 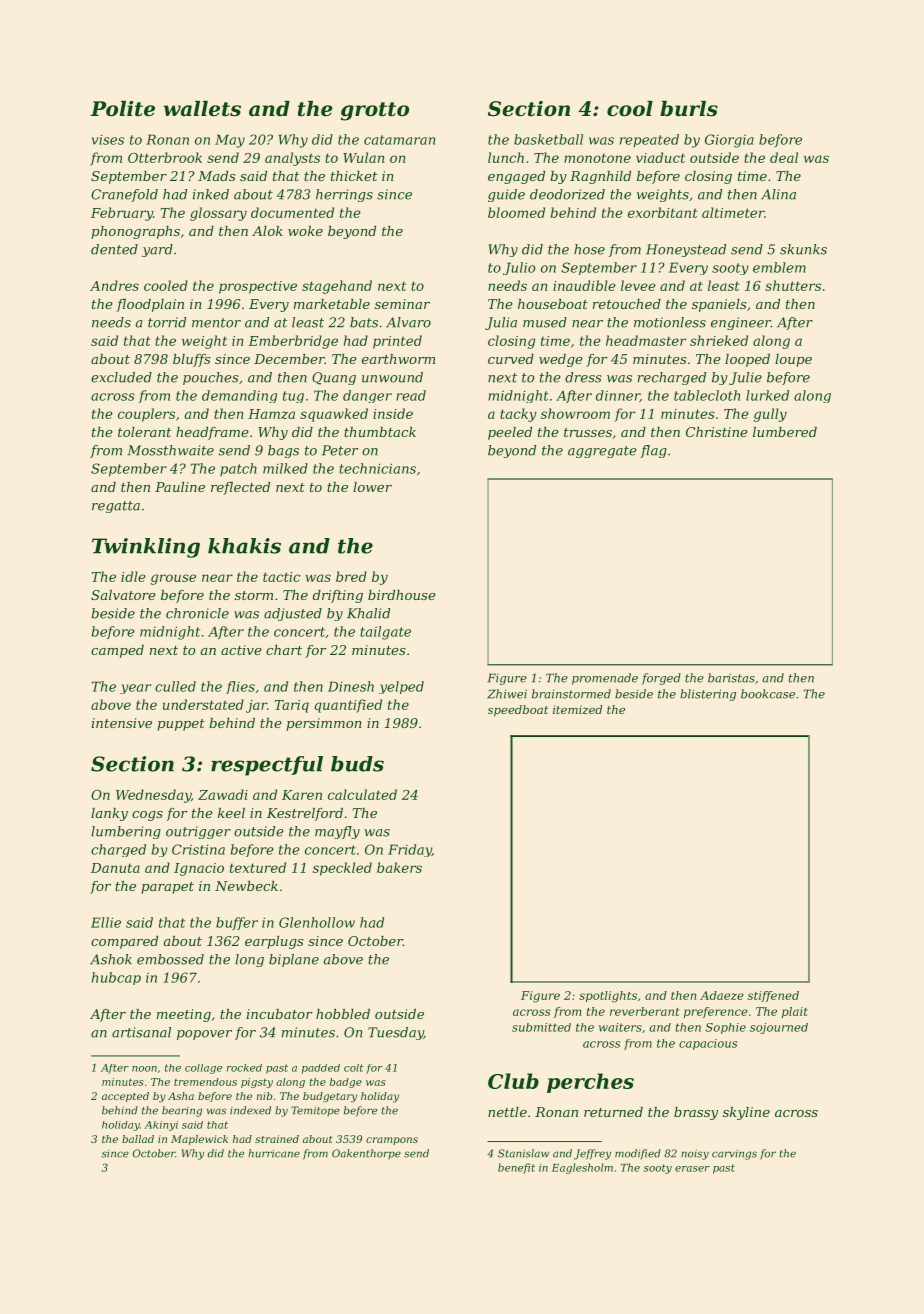 I want to click on idle, so click(x=133, y=576).
